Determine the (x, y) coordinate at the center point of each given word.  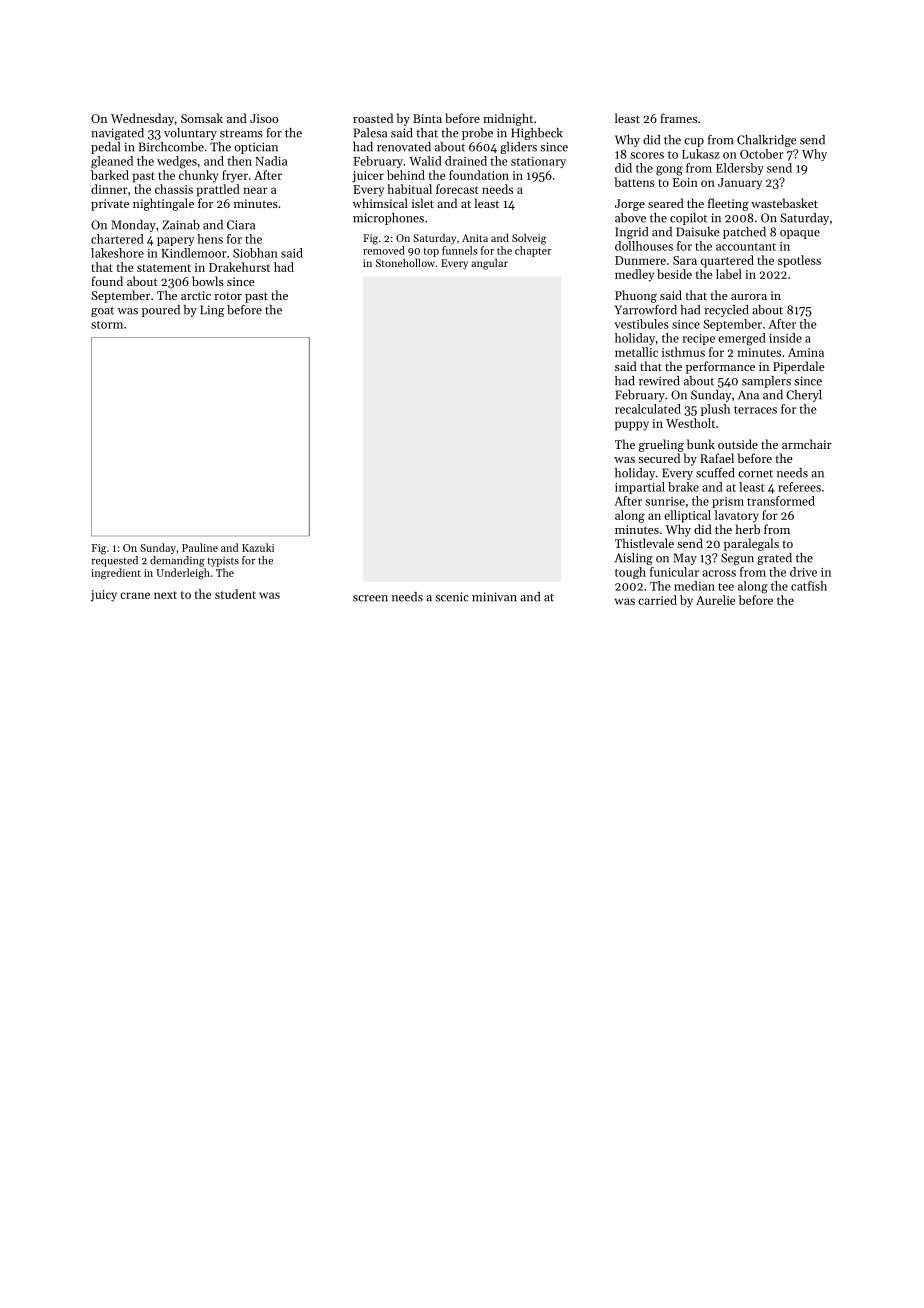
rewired (659, 381)
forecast (457, 189)
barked (110, 175)
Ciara (241, 225)
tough (630, 573)
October (762, 154)
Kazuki (258, 547)
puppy (632, 426)
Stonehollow (405, 262)
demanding (177, 561)
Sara (685, 260)
